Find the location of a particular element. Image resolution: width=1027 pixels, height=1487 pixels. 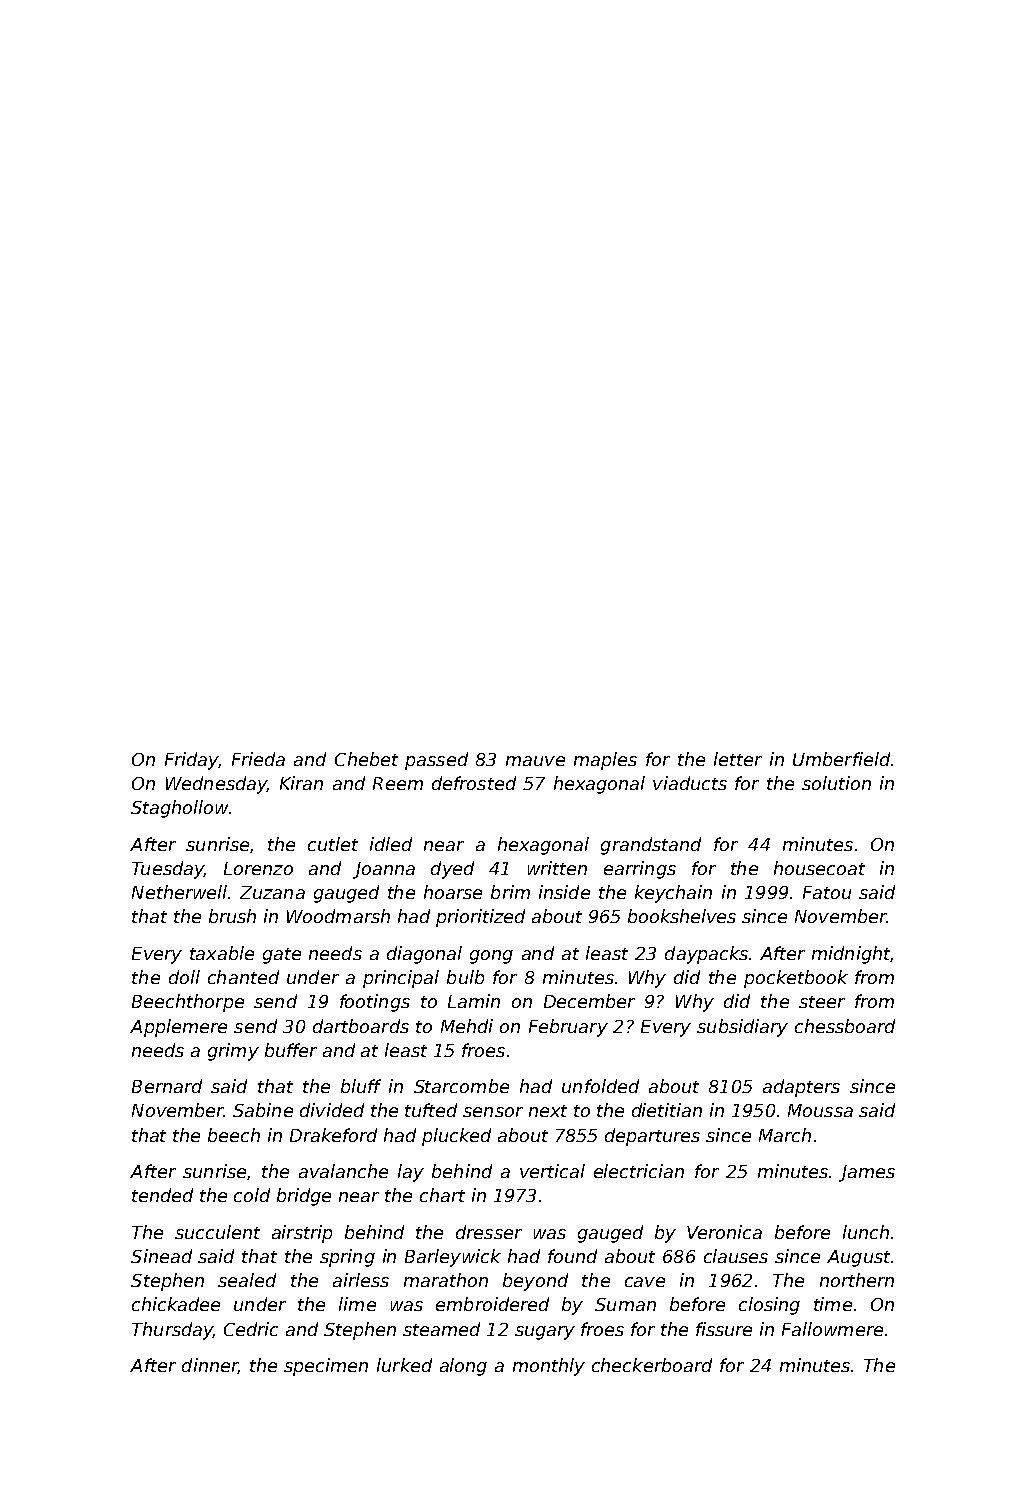

adapters is located at coordinates (801, 1088).
